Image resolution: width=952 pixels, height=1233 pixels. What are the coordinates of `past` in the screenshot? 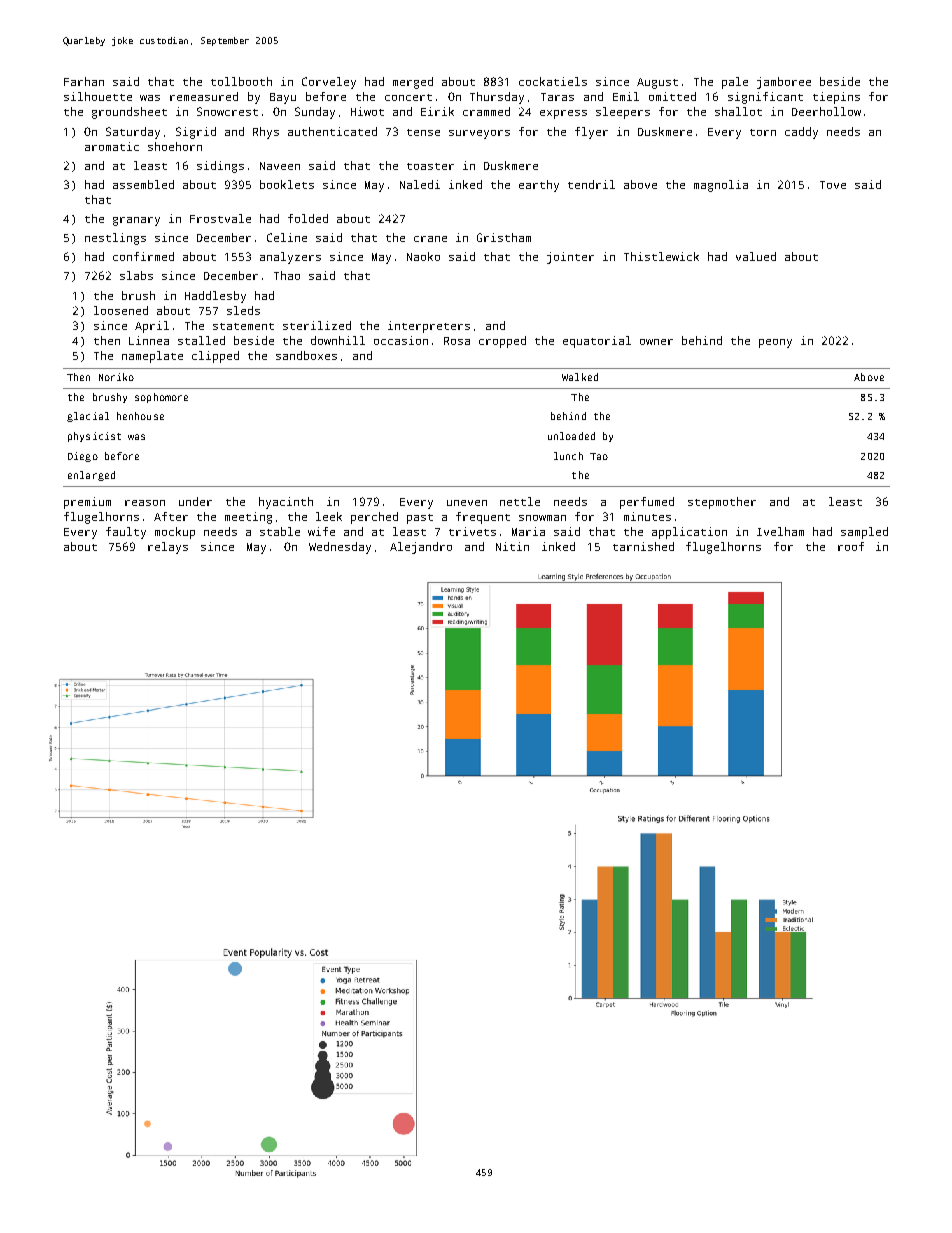 It's located at (420, 519).
